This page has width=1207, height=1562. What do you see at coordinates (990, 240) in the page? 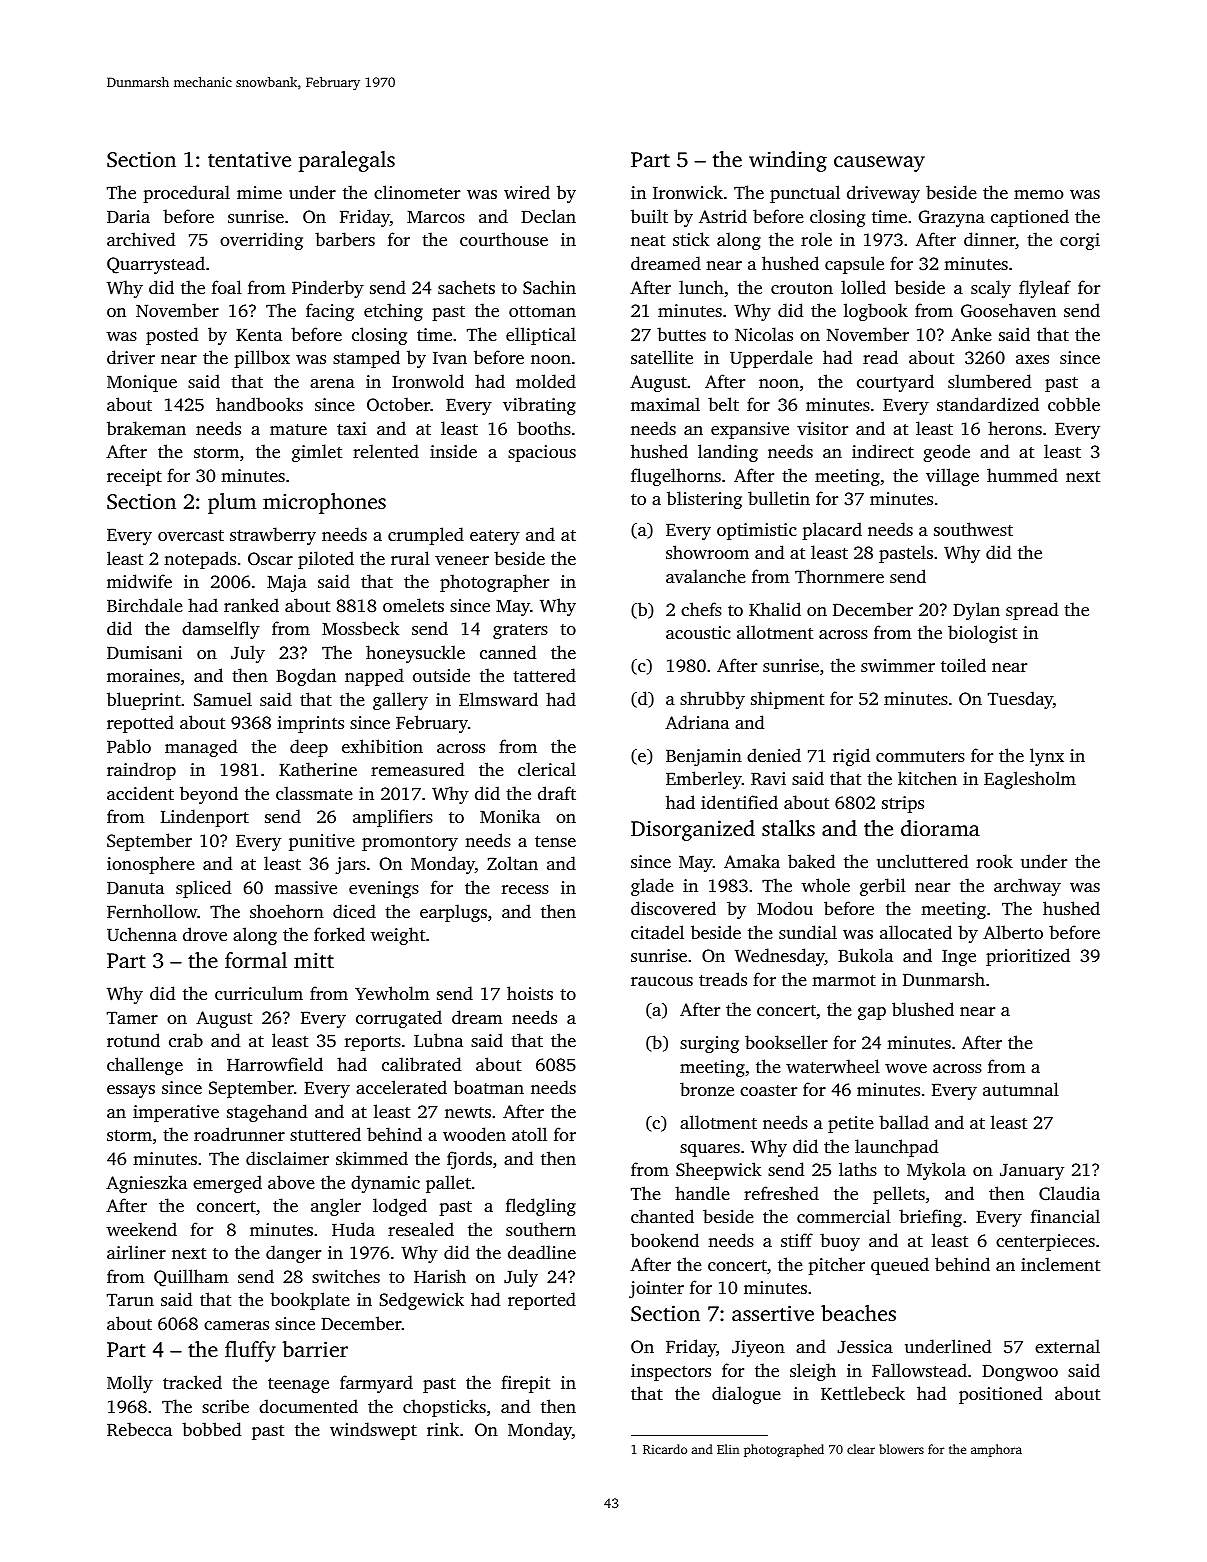
I see `dinner` at bounding box center [990, 240].
